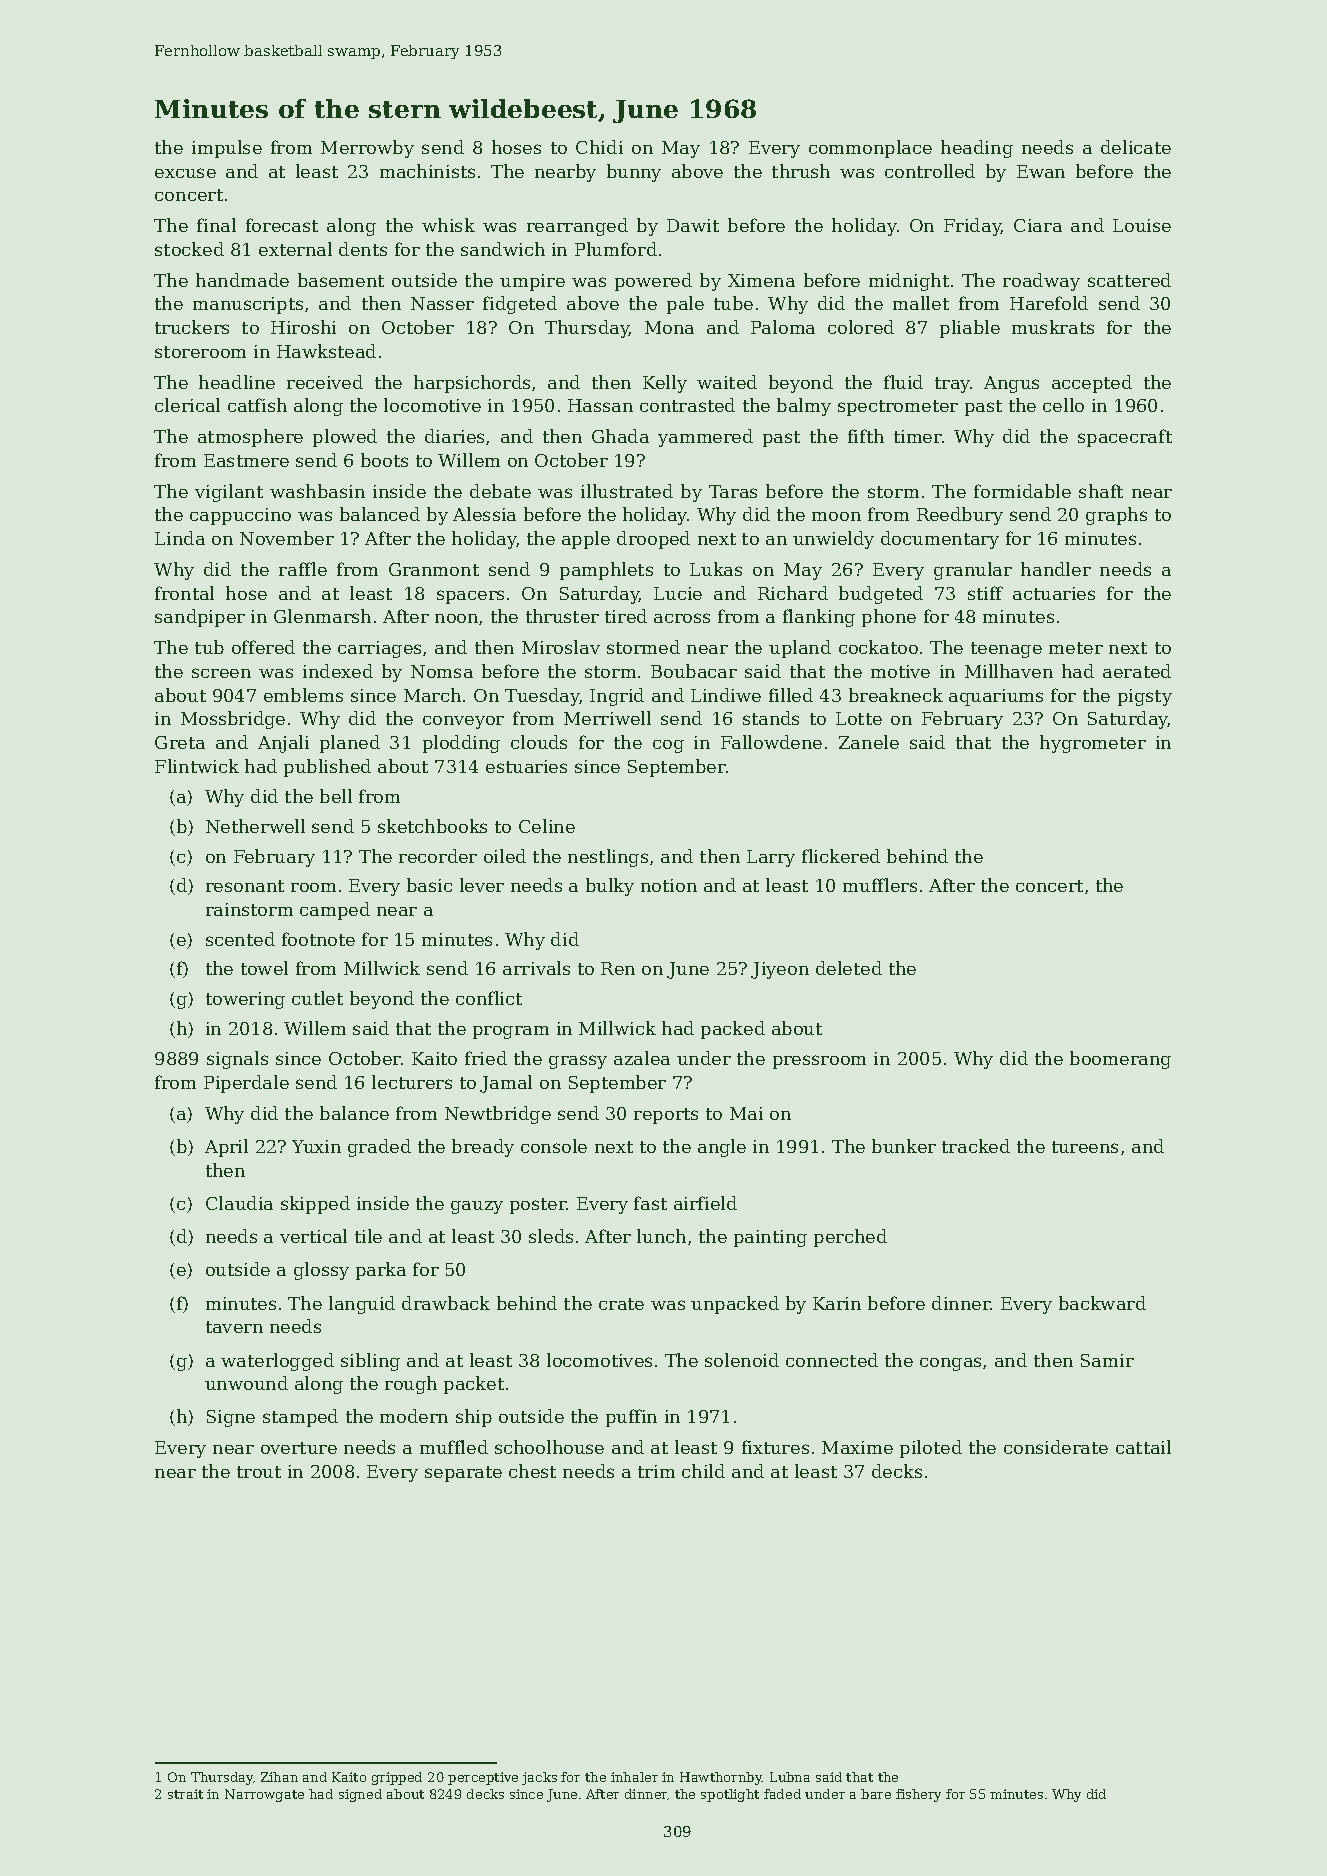  I want to click on Greta, so click(180, 742).
